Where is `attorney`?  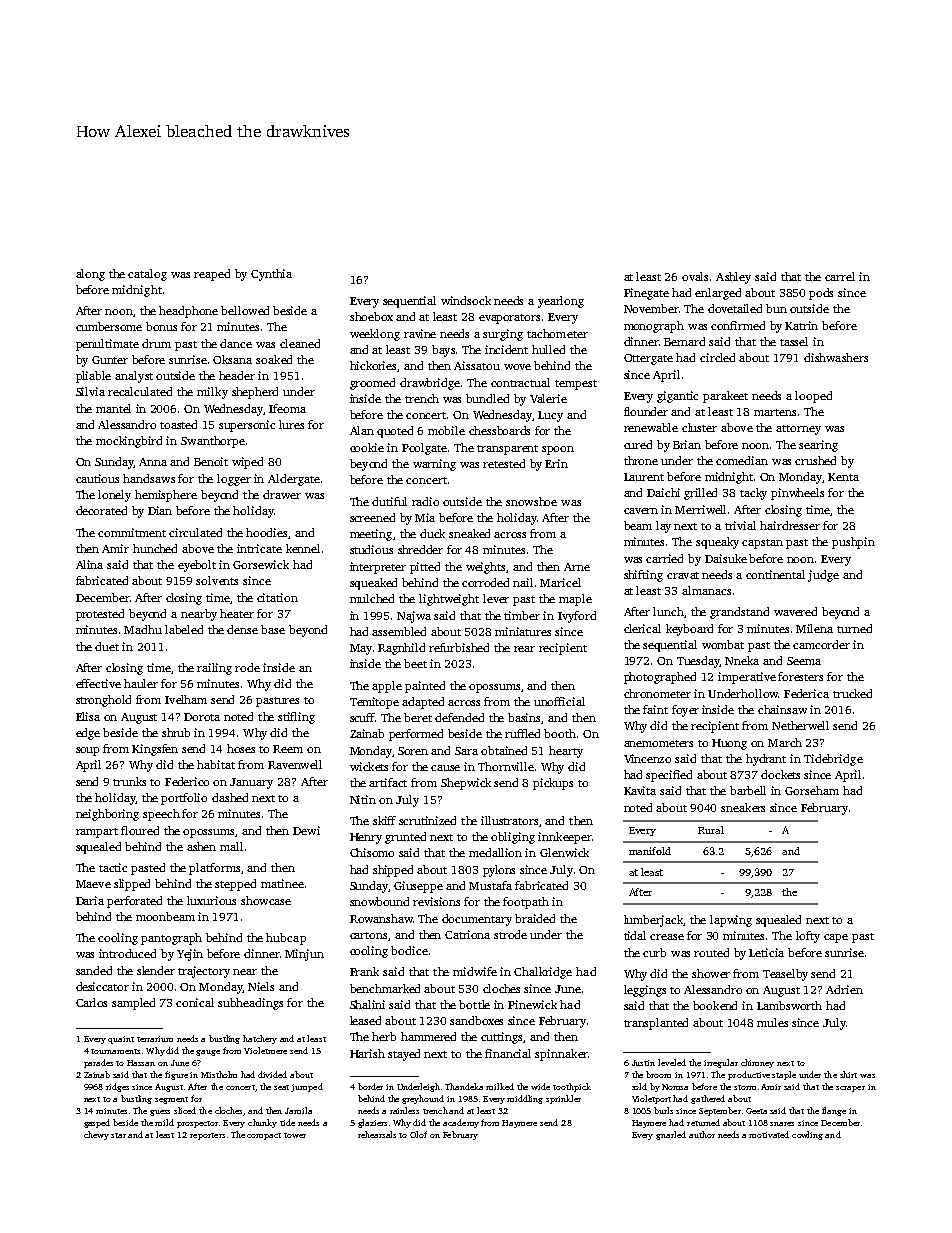 attorney is located at coordinates (798, 430).
